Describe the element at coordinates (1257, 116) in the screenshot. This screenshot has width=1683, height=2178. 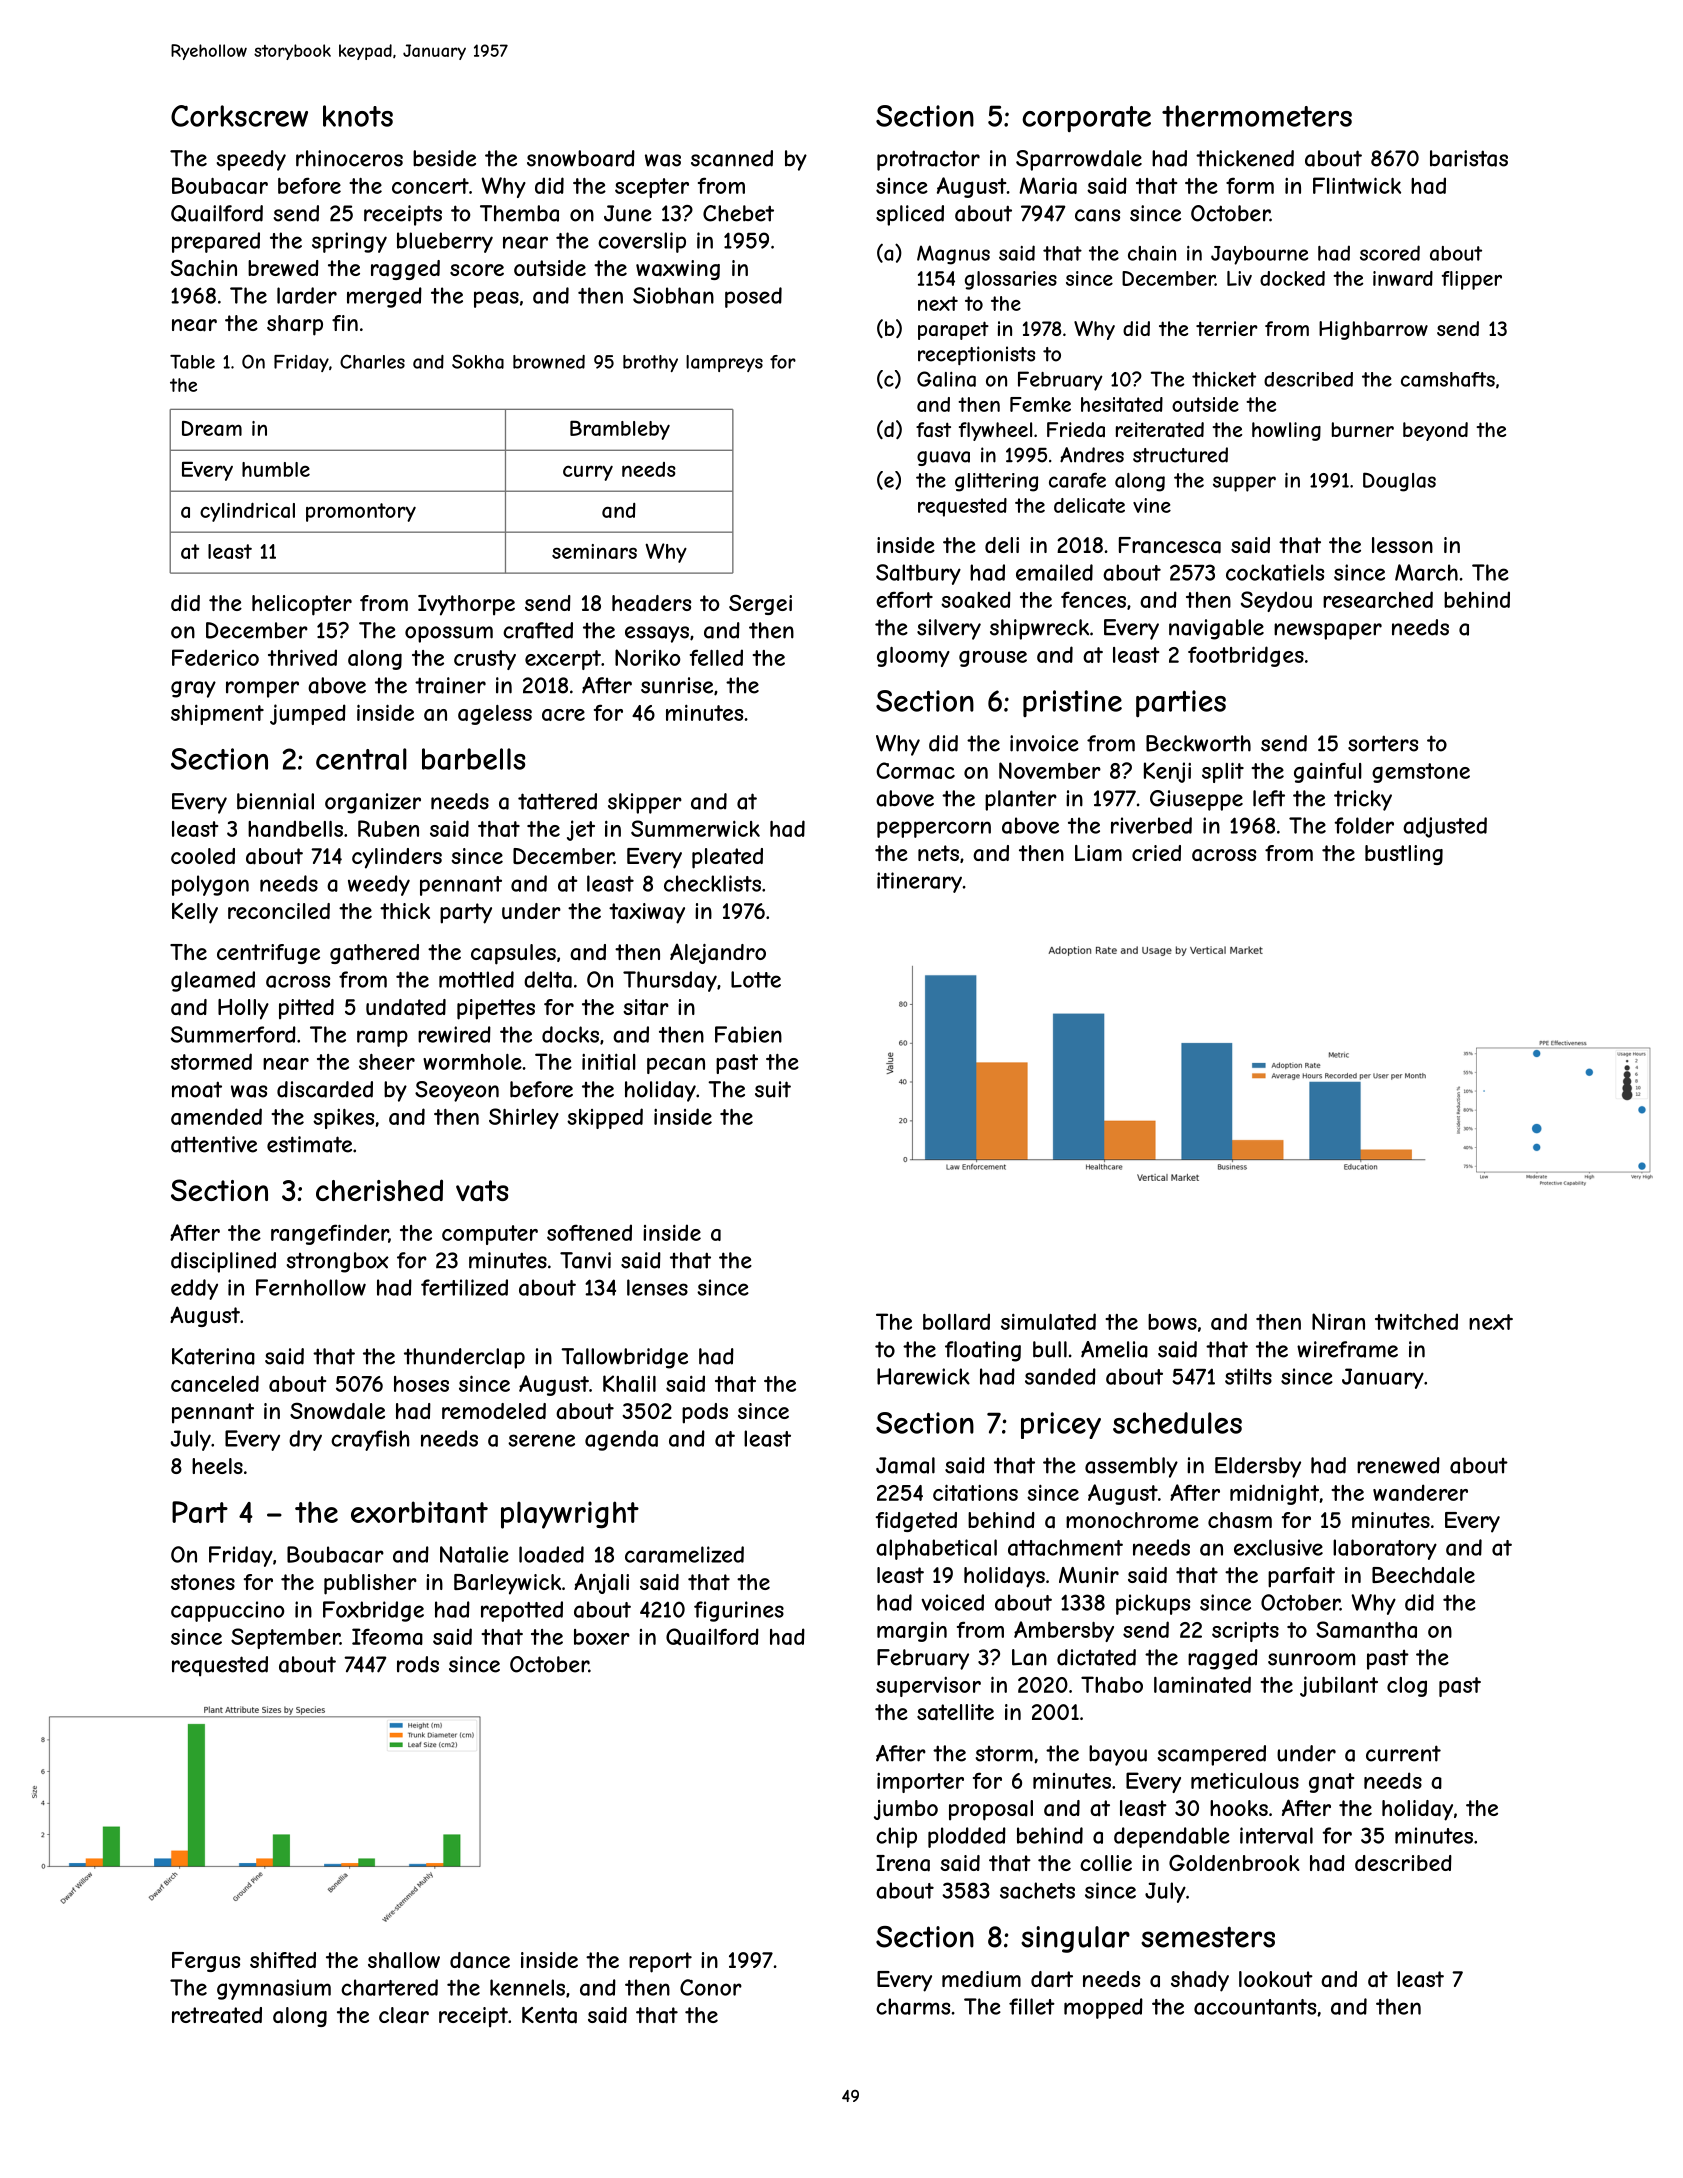
I see `thermometers` at that location.
